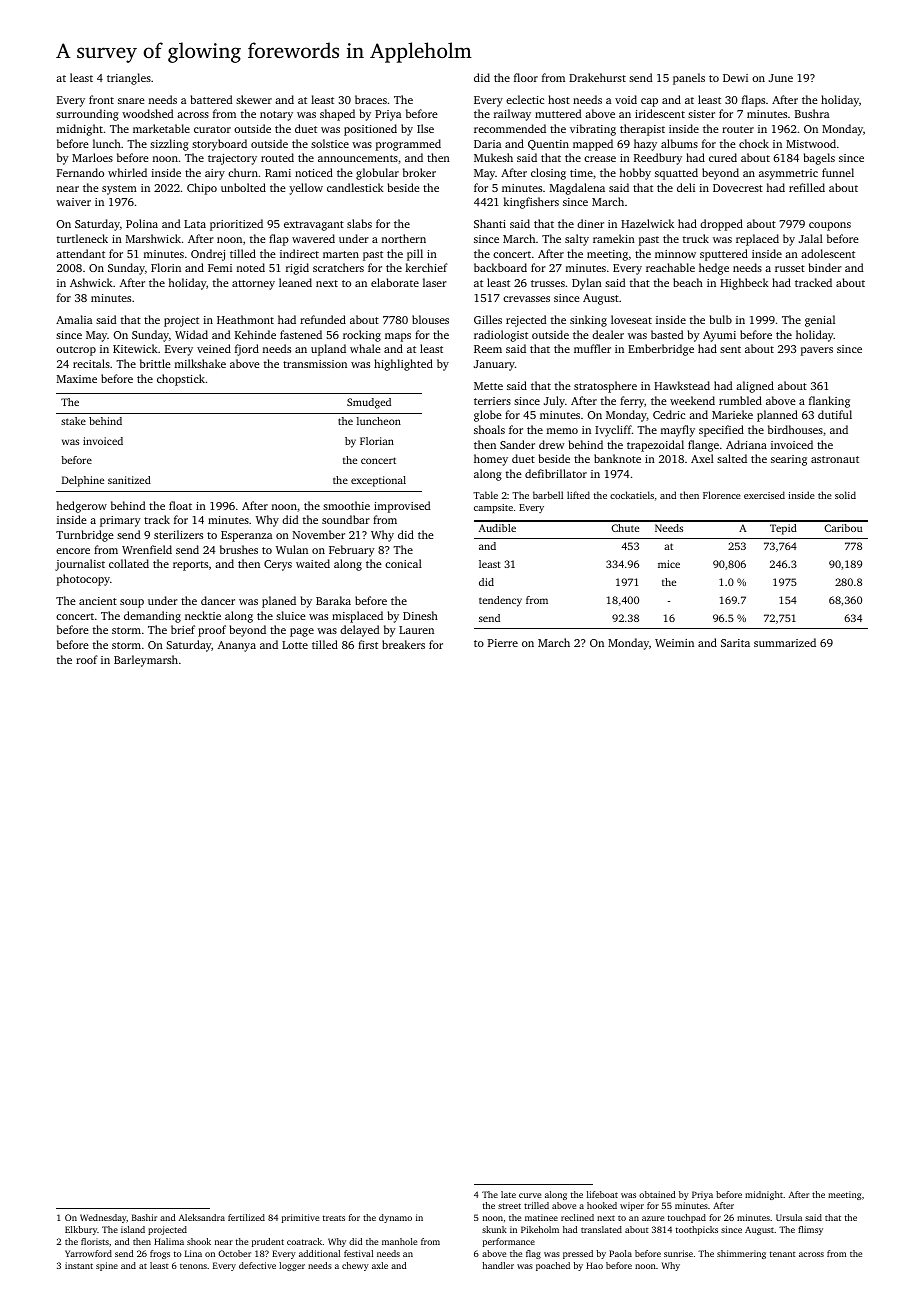 The width and height of the page is (924, 1308). What do you see at coordinates (788, 174) in the page?
I see `asymmetric` at bounding box center [788, 174].
